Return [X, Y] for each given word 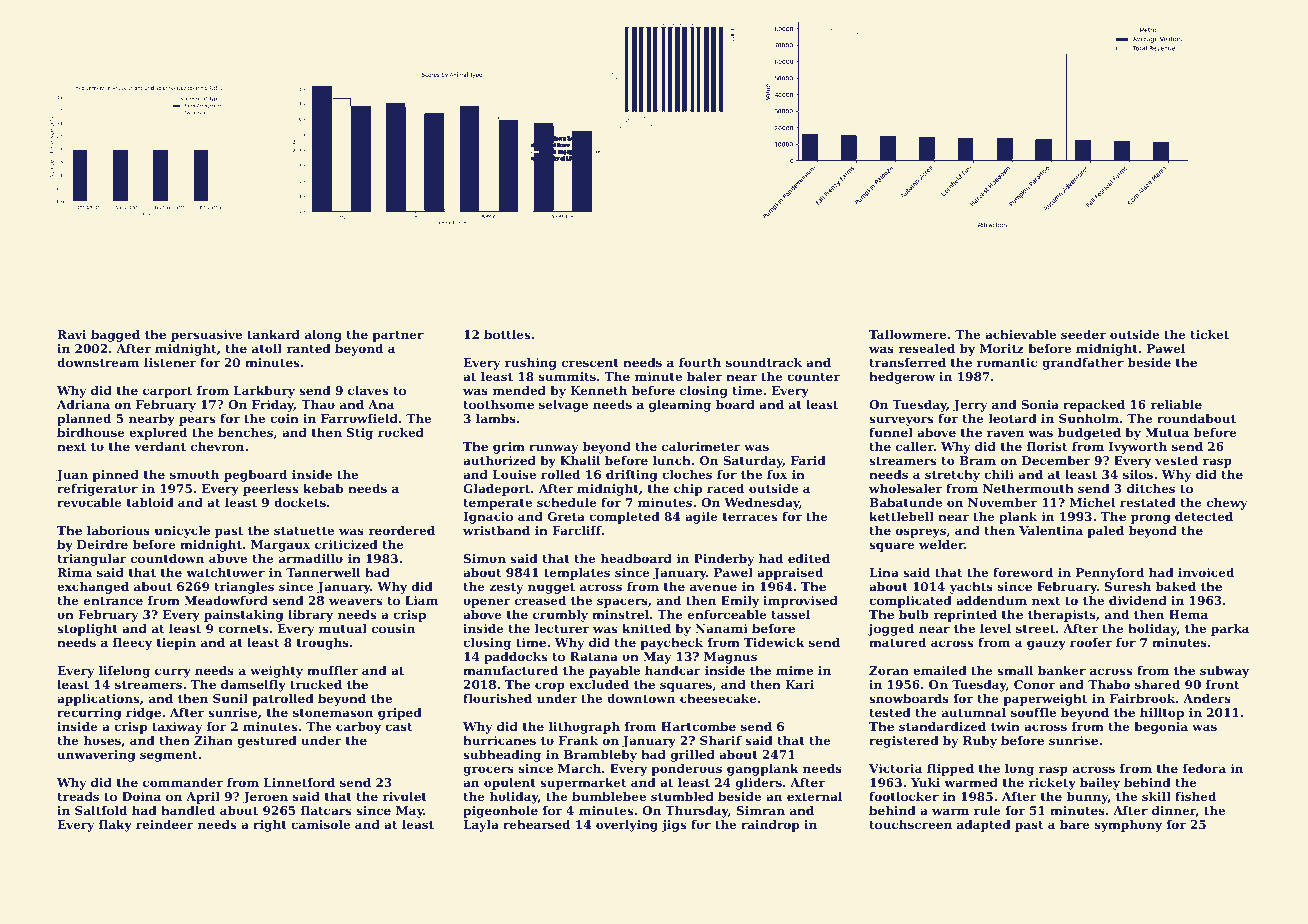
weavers [355, 601]
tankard [273, 334]
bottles [507, 334]
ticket [1209, 334]
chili [999, 474]
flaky [115, 826]
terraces [750, 517]
